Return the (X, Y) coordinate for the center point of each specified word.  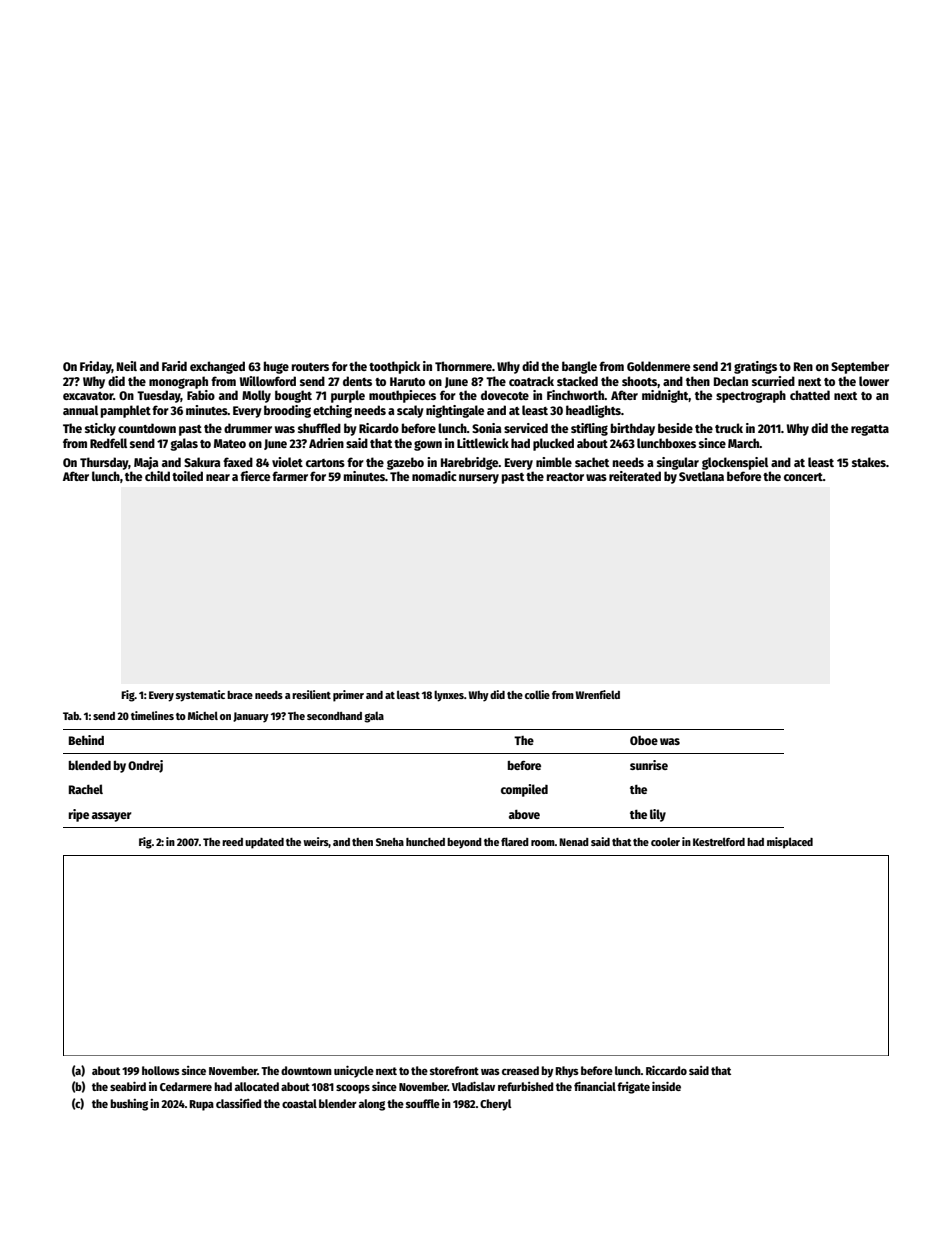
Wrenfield (597, 694)
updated (264, 843)
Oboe (644, 740)
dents (357, 381)
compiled (524, 790)
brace (240, 695)
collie (537, 694)
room (543, 843)
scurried (773, 381)
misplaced (790, 843)
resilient (311, 694)
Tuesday (159, 396)
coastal (299, 1103)
